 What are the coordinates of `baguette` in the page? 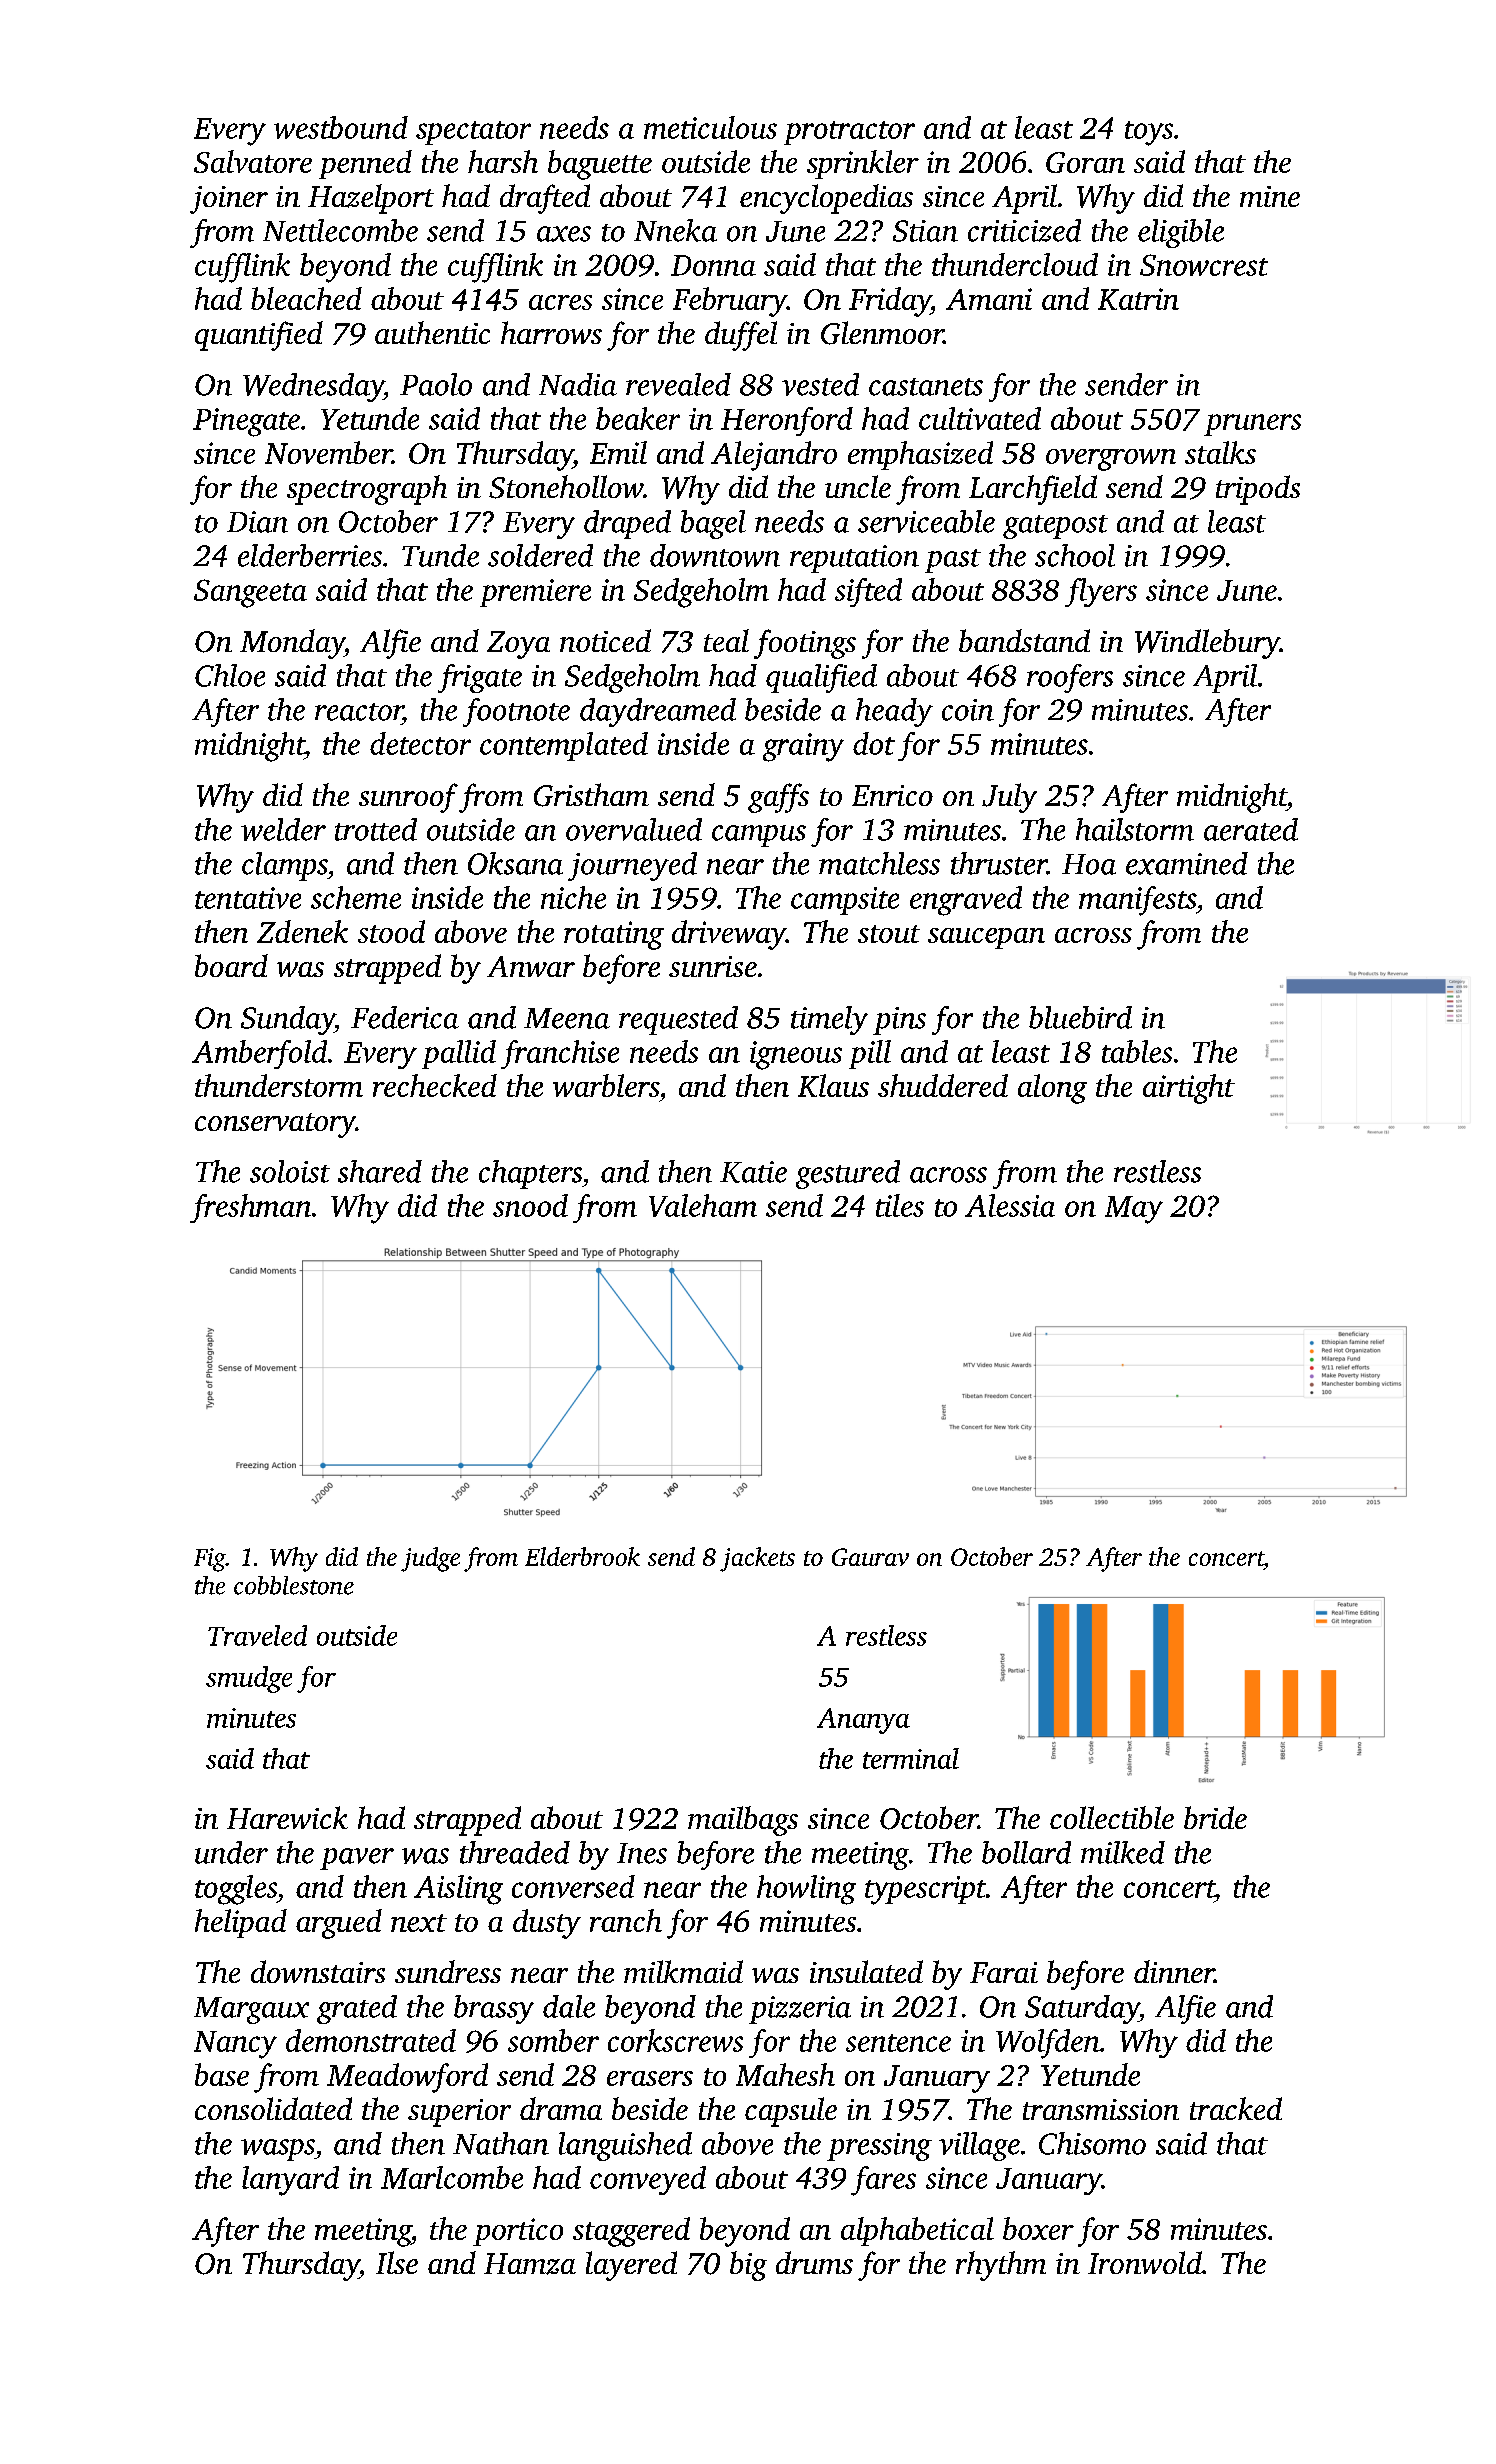 It's located at (600, 165).
